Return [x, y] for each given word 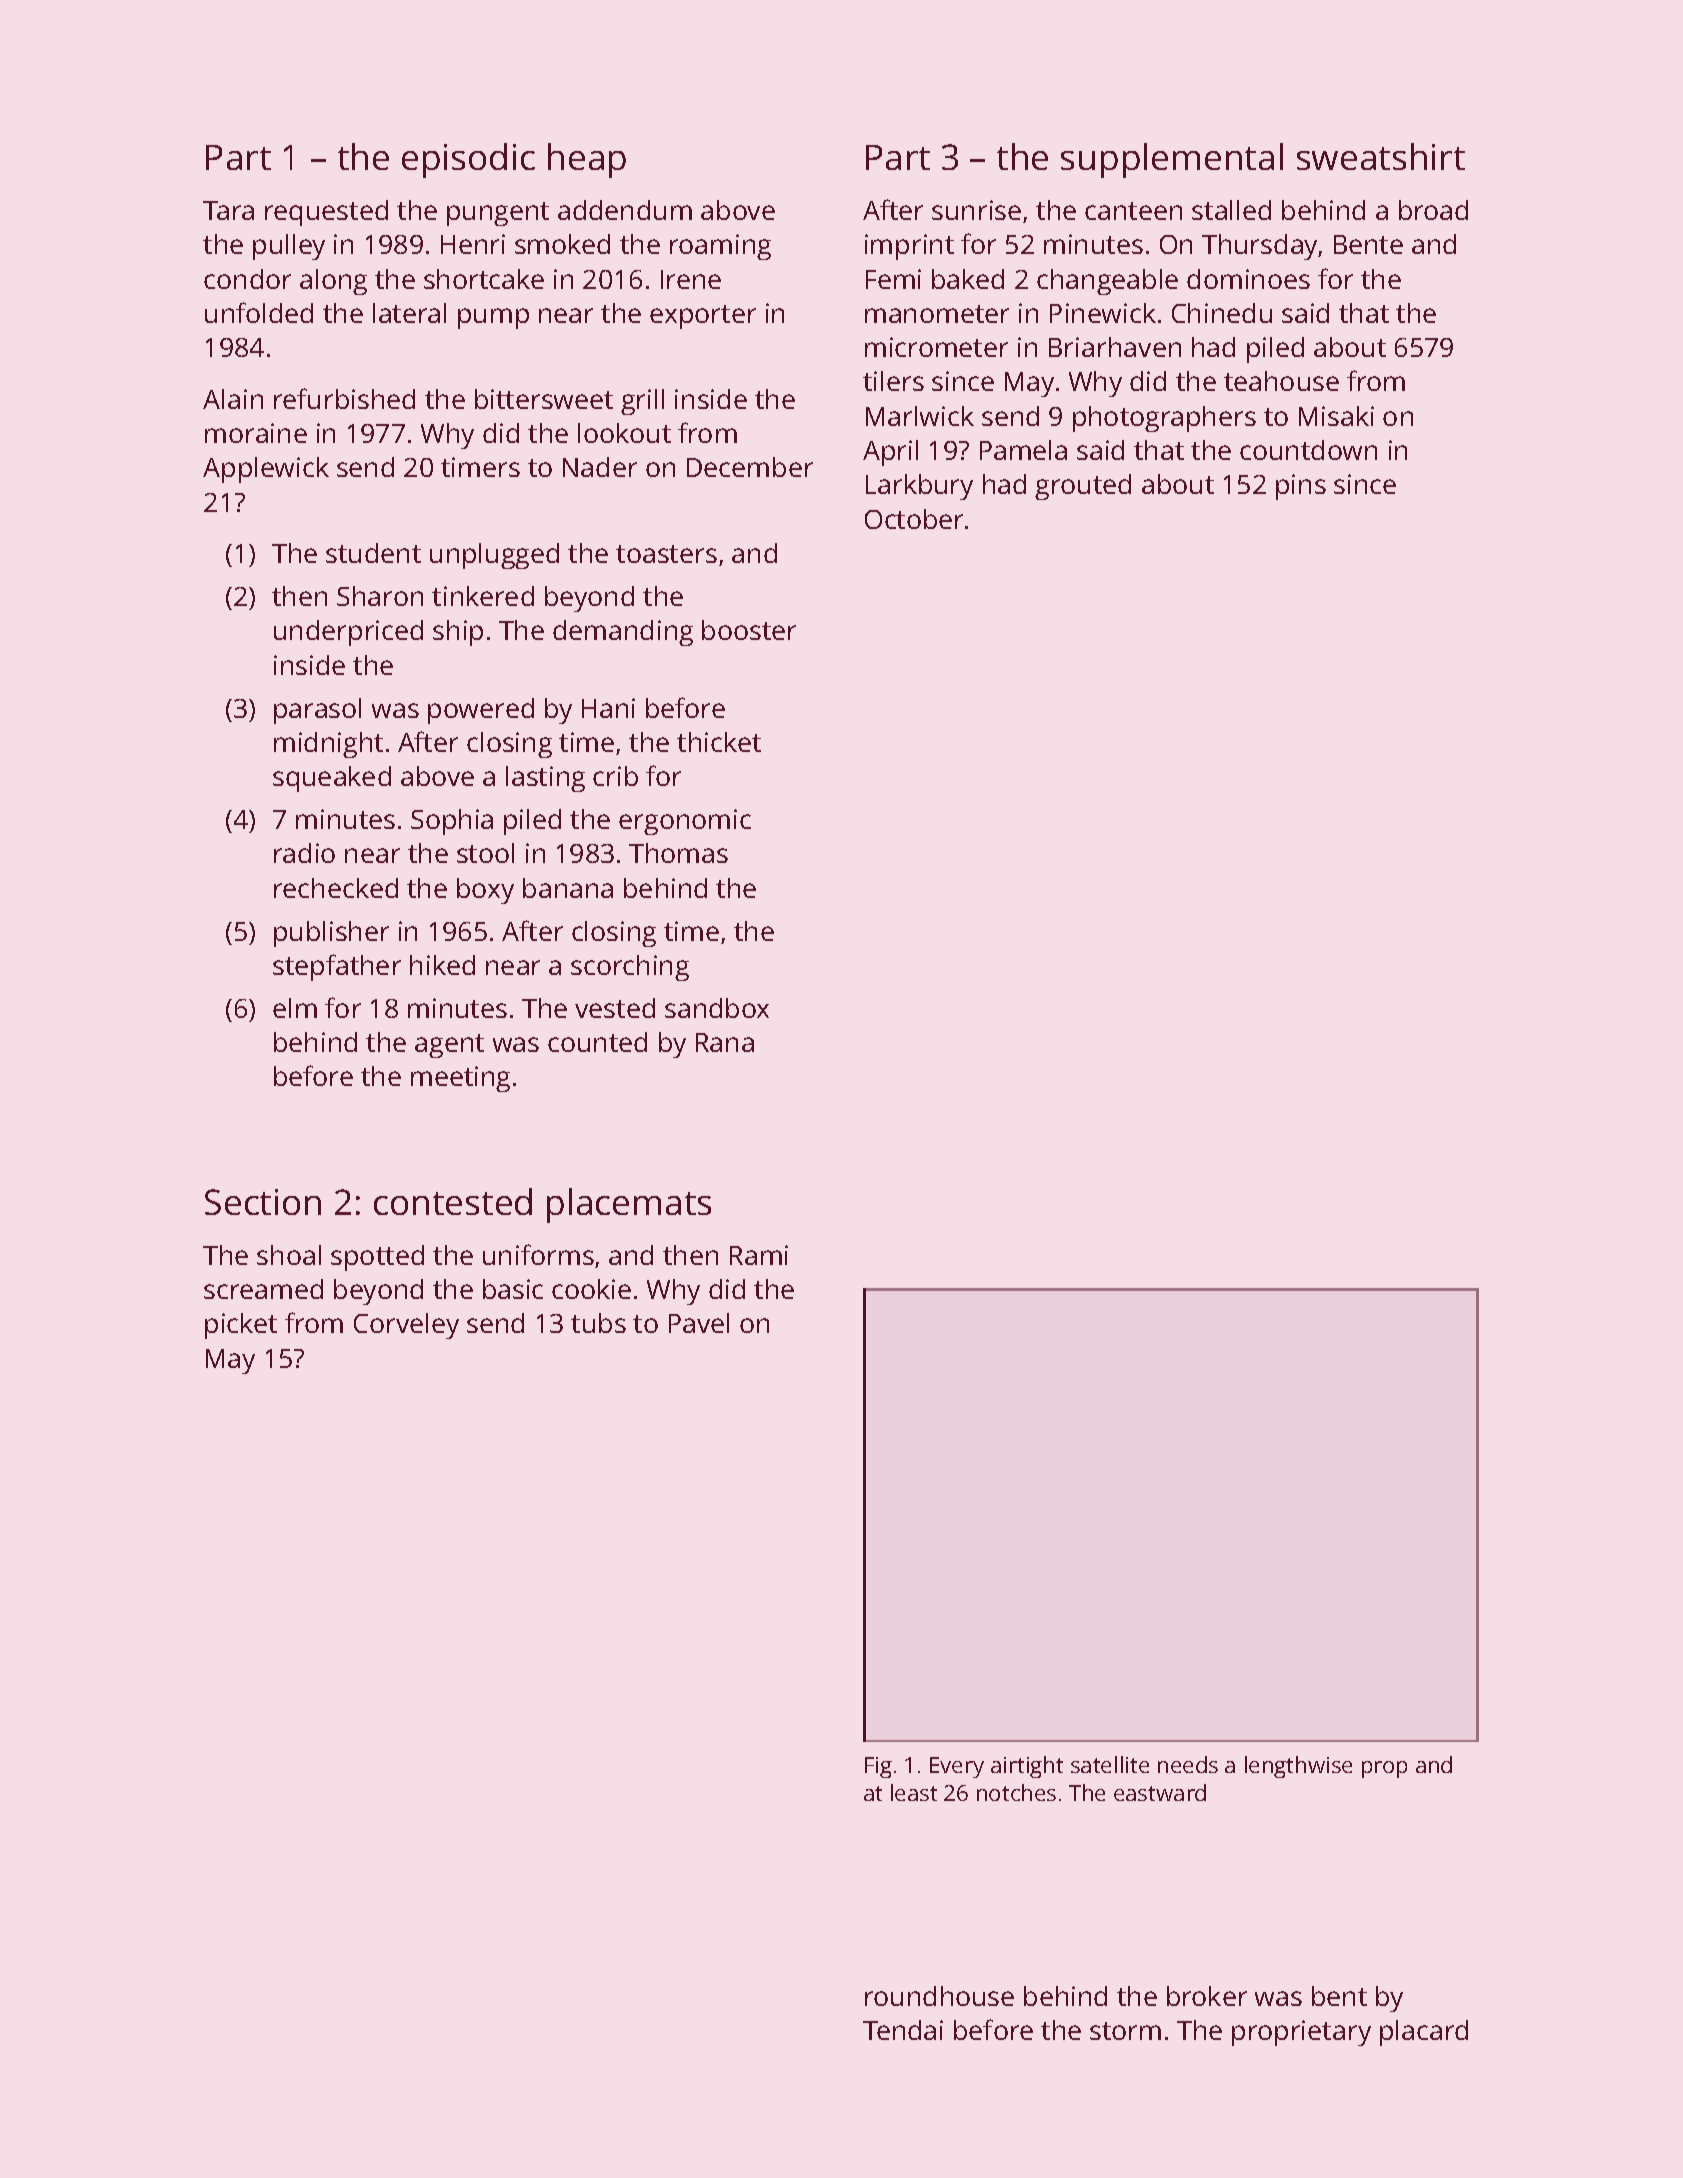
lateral [409, 313]
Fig [878, 1767]
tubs [598, 1323]
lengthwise [1298, 1767]
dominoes [1248, 279]
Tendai [903, 2030]
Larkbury [919, 487]
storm [1125, 2031]
